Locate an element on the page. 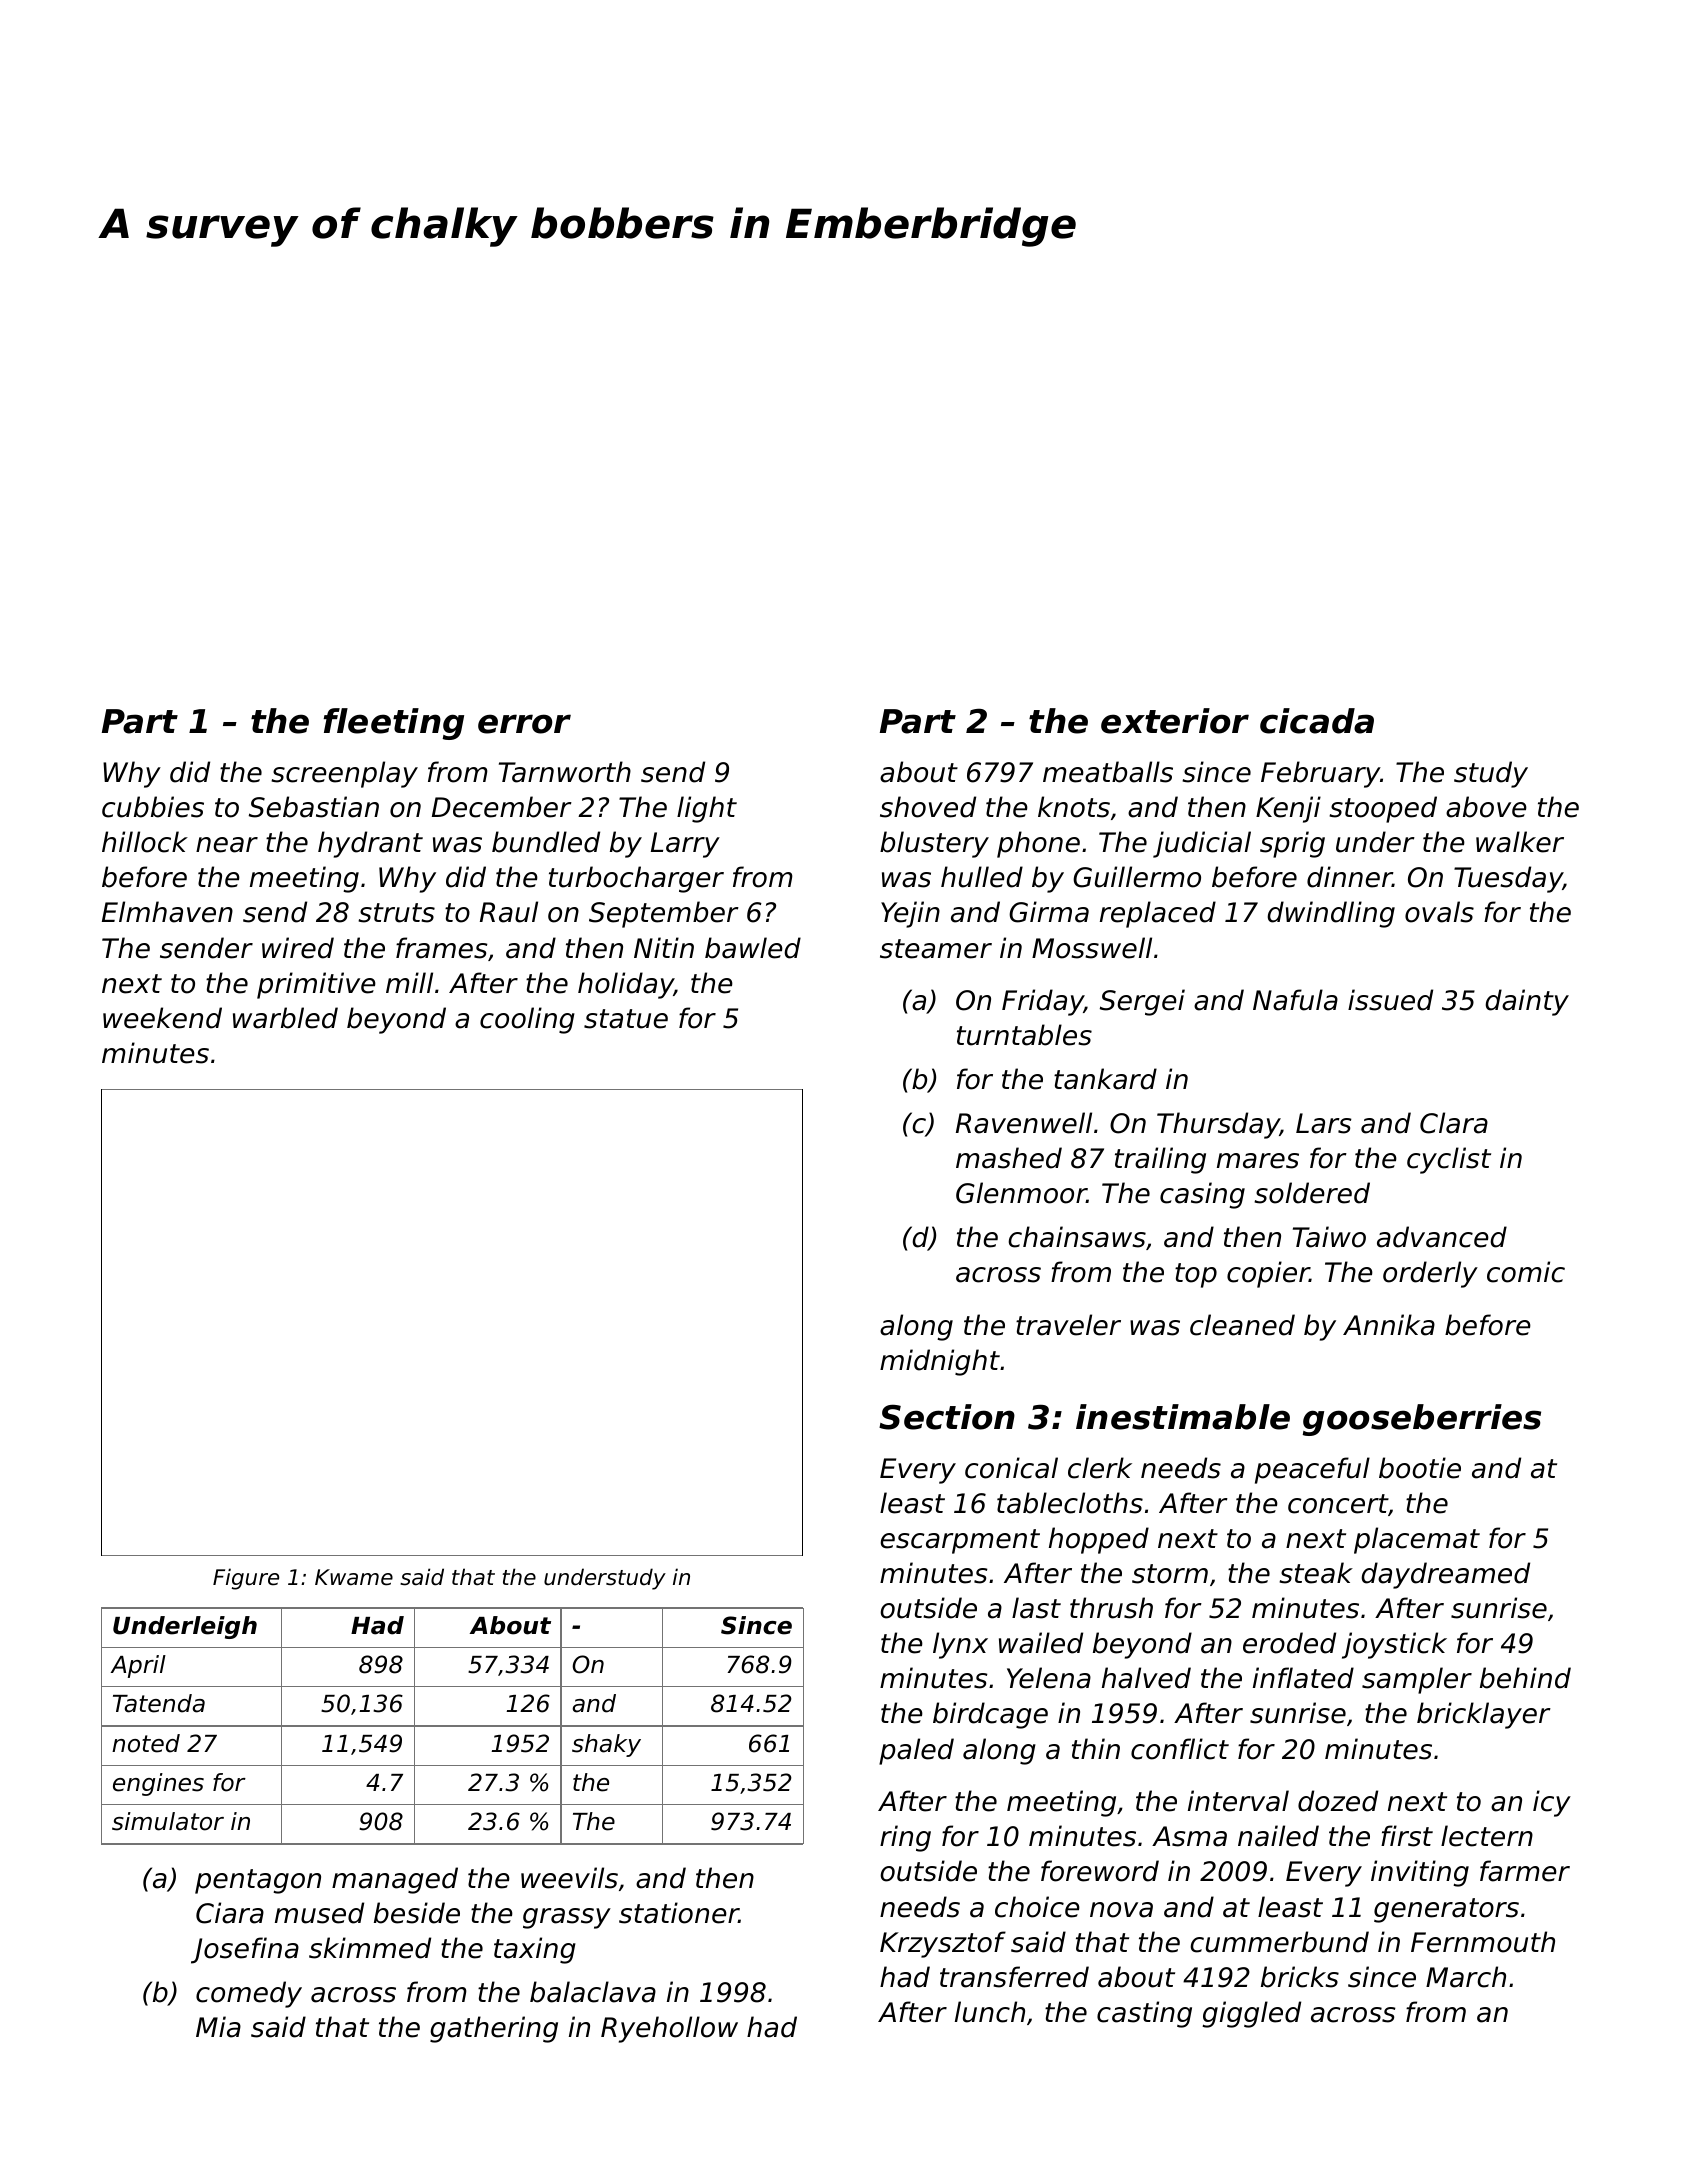  Larry is located at coordinates (685, 845).
